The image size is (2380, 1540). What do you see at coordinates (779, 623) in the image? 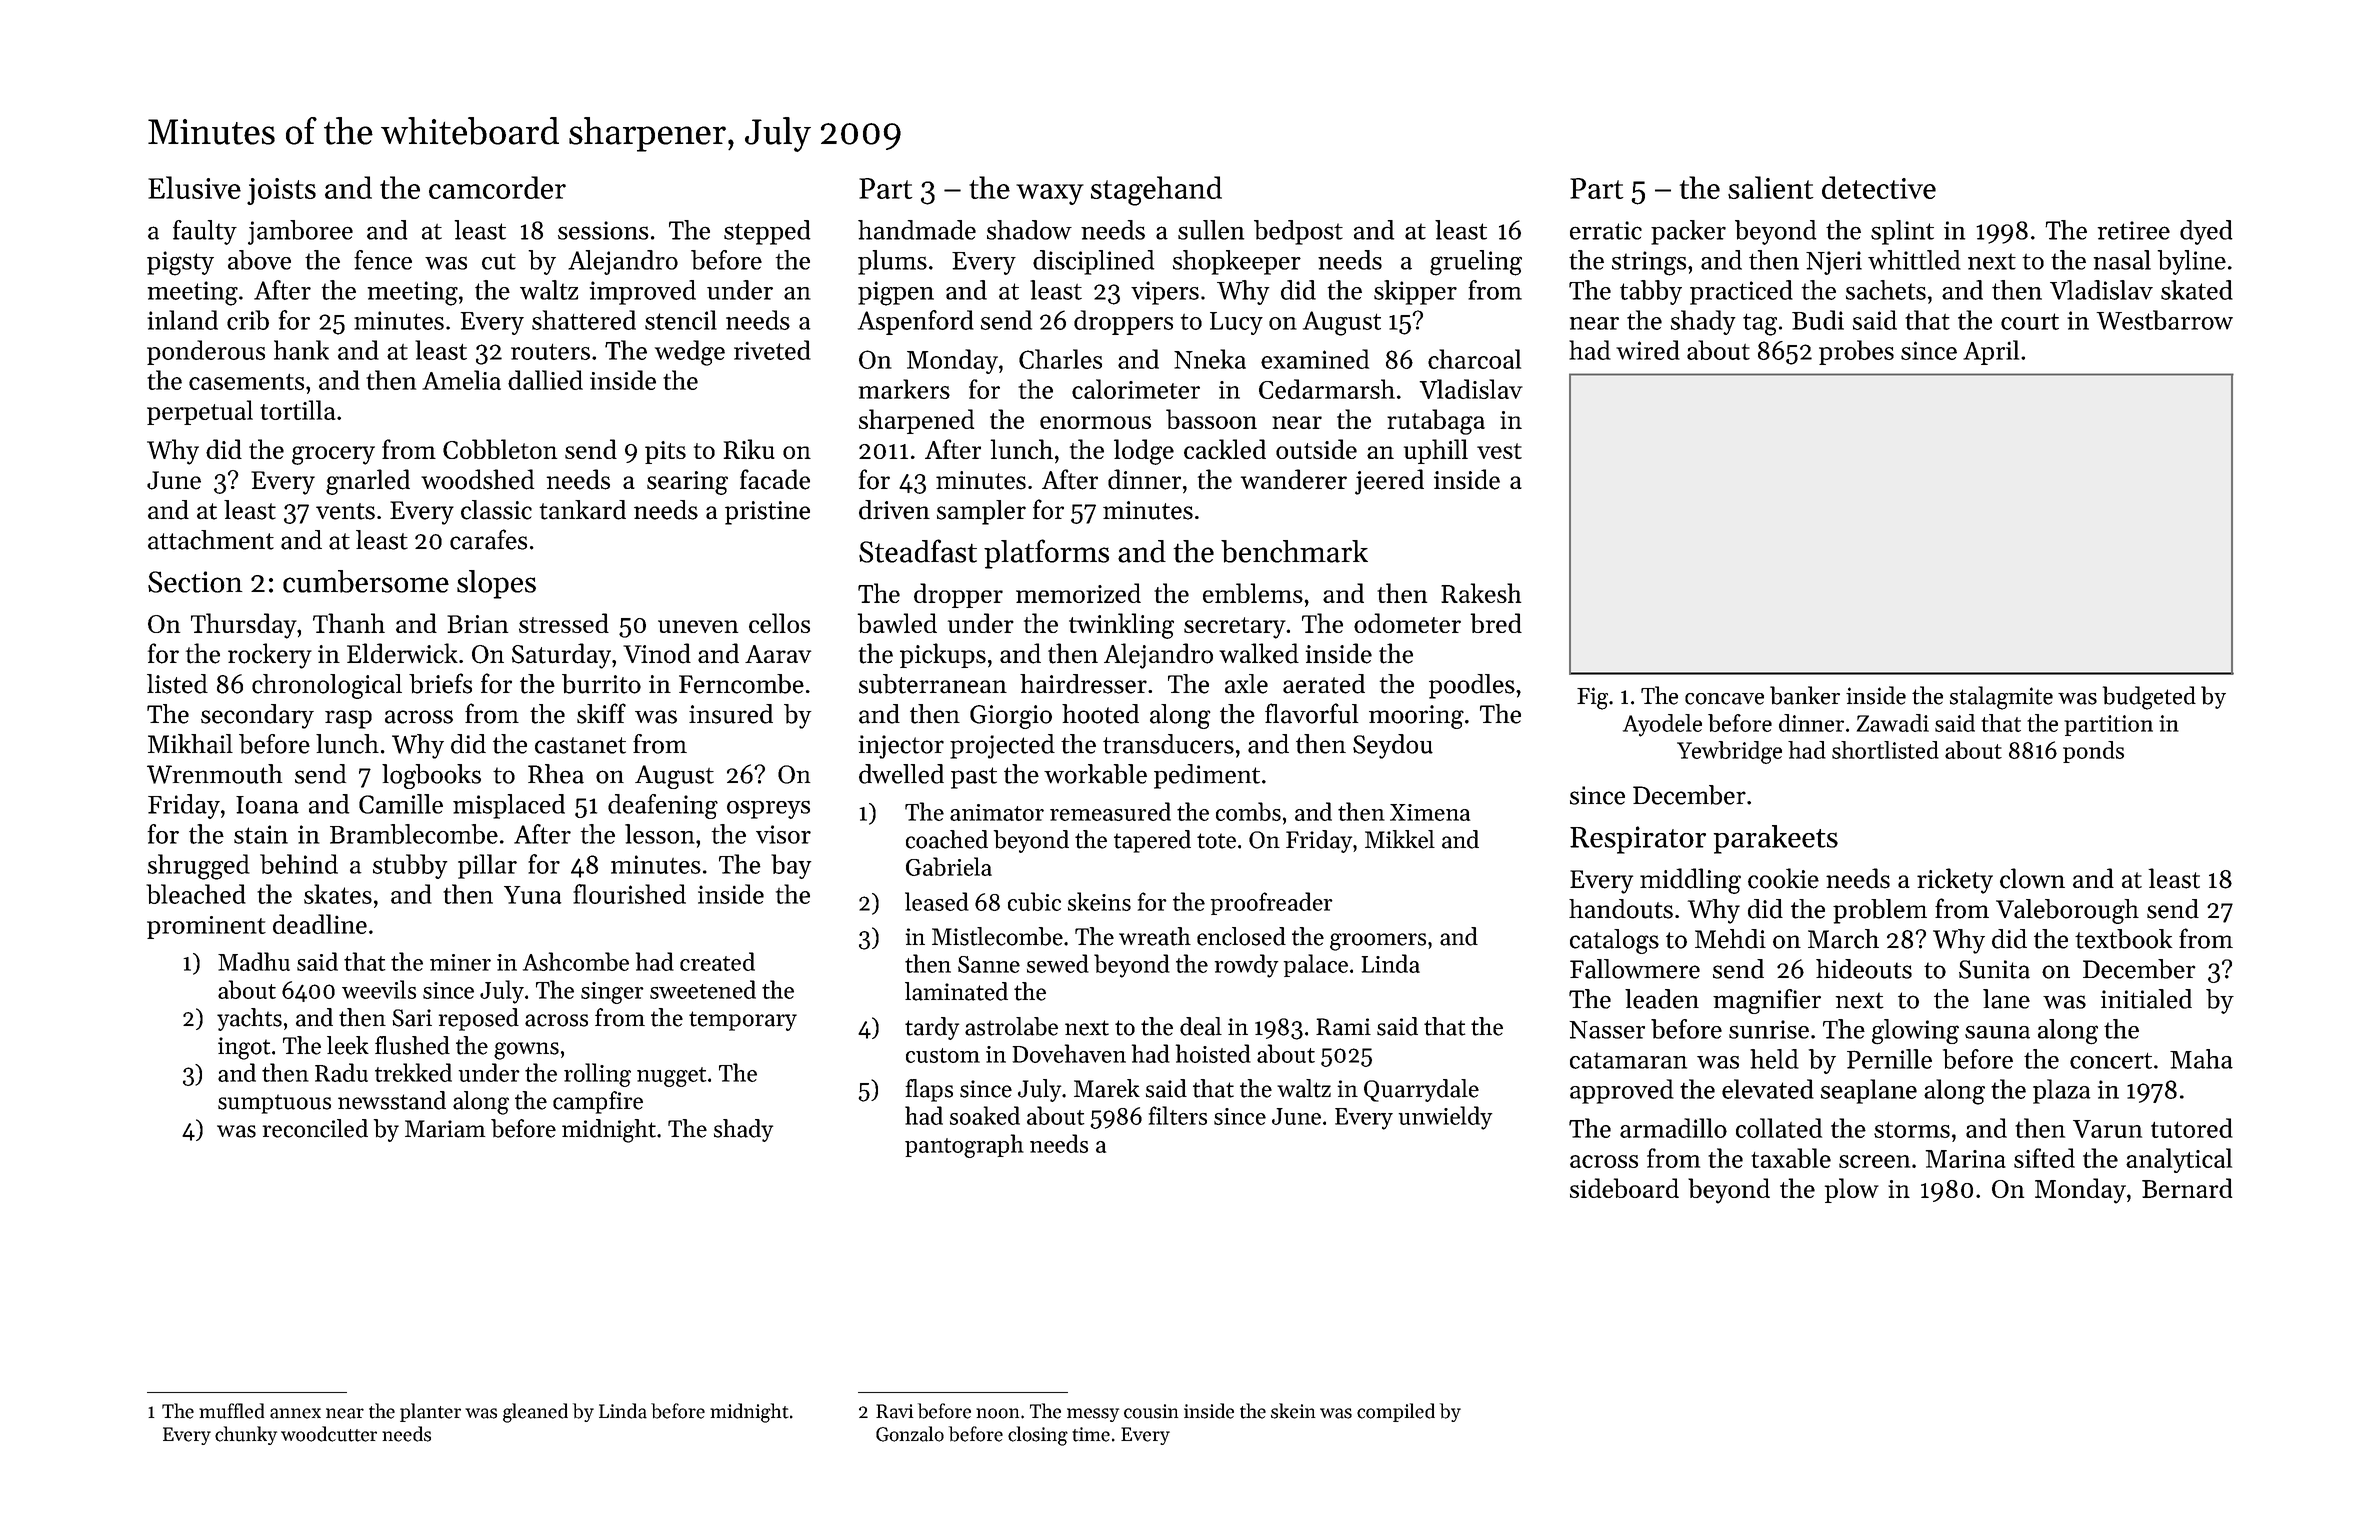
I see `cellos` at bounding box center [779, 623].
